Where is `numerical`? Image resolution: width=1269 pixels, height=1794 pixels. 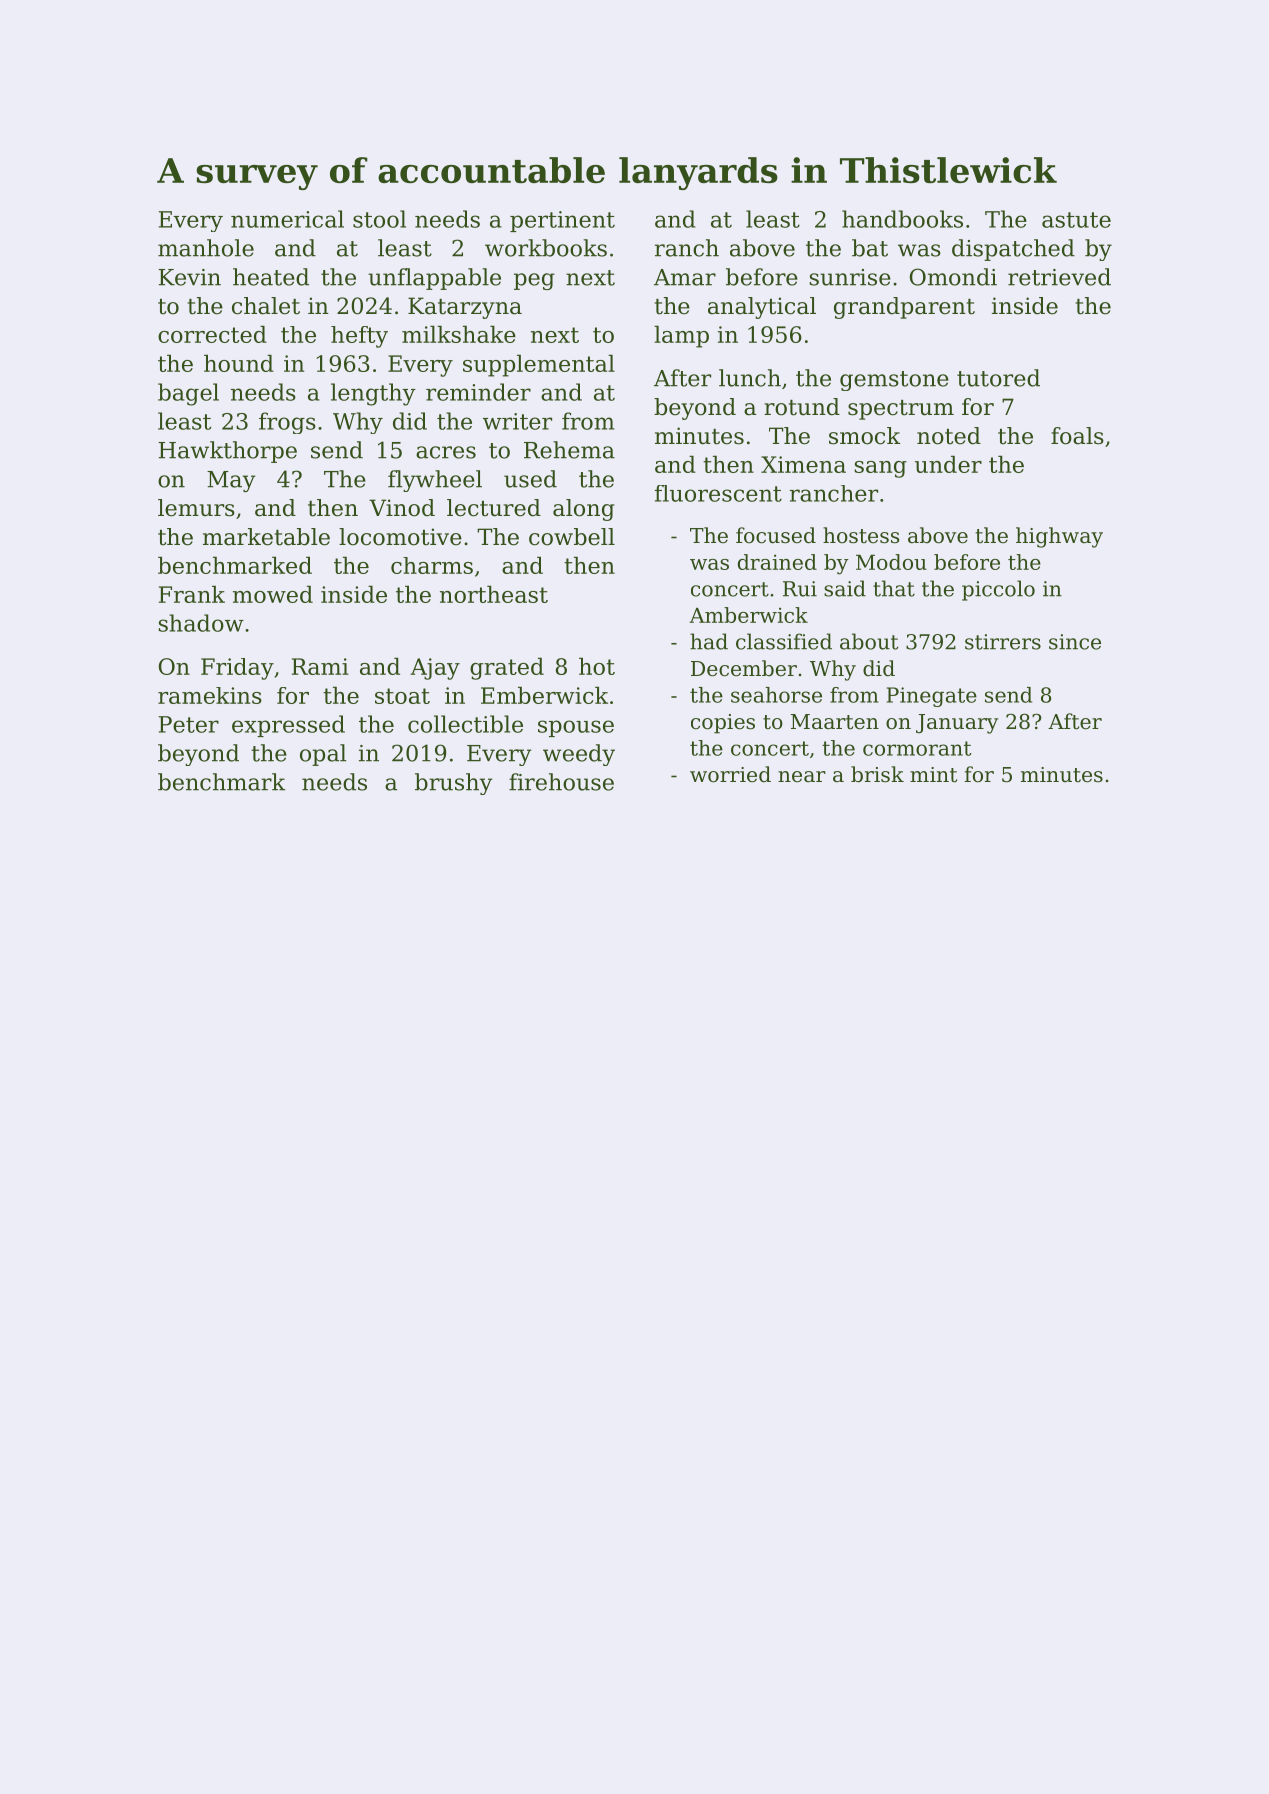 numerical is located at coordinates (287, 219).
